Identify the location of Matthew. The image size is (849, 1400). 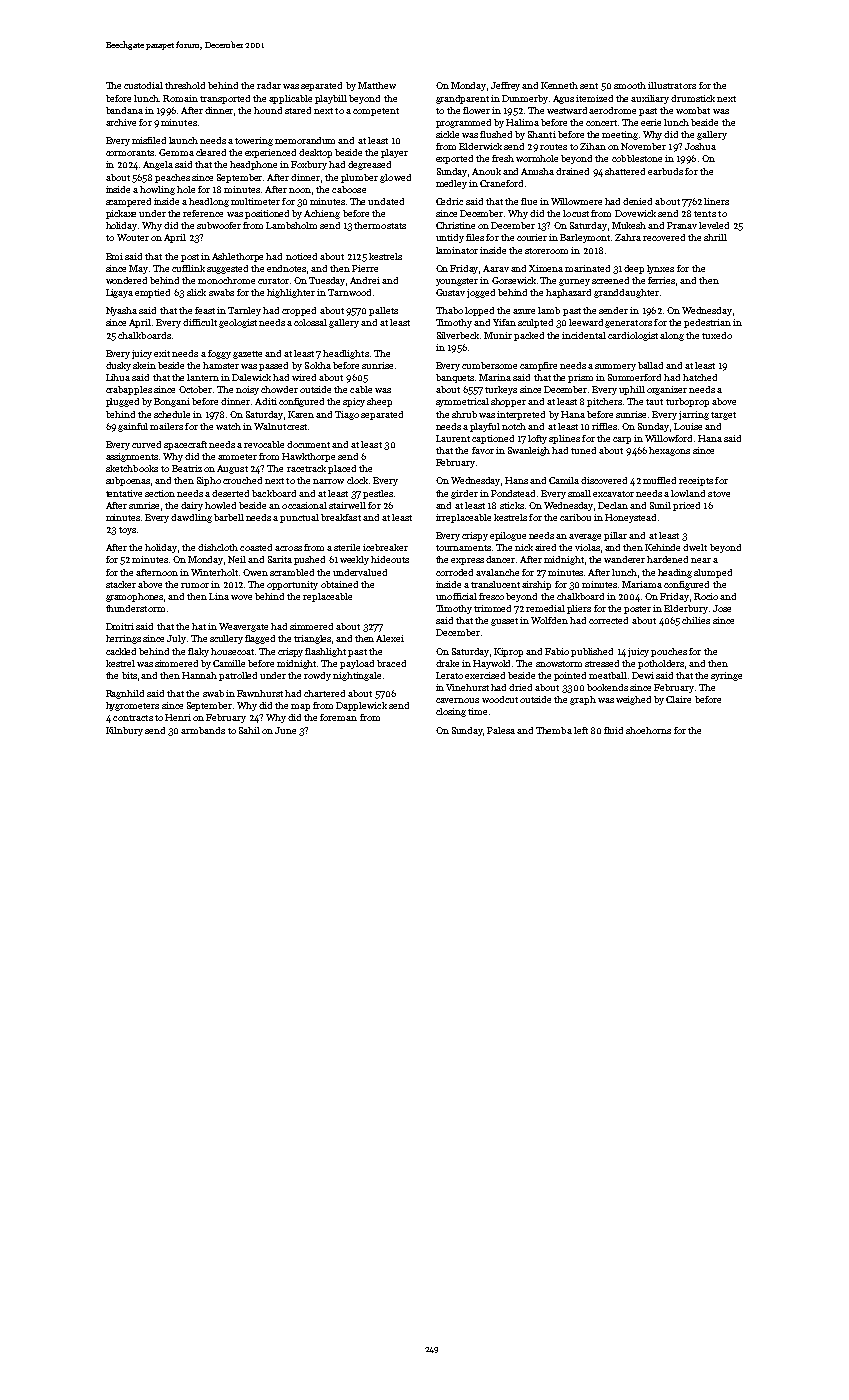
(377, 85).
